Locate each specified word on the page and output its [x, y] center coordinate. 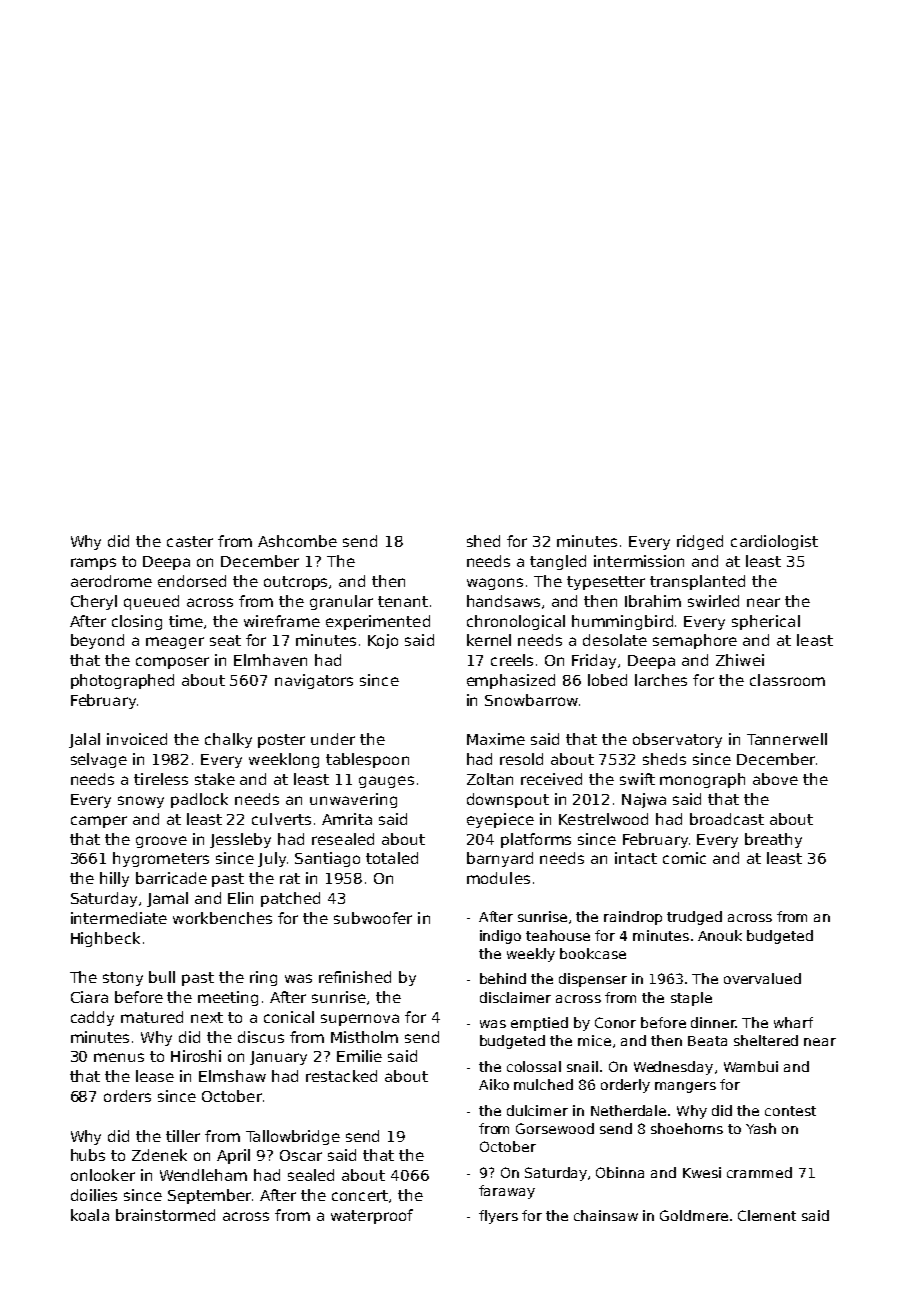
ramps [93, 564]
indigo [500, 937]
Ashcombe [297, 541]
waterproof [372, 1216]
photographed [122, 681]
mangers [685, 1087]
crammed [759, 1172]
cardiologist [774, 542]
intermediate [119, 918]
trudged [694, 918]
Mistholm [364, 1037]
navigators [314, 681]
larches [661, 680]
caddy [92, 1018]
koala [90, 1215]
